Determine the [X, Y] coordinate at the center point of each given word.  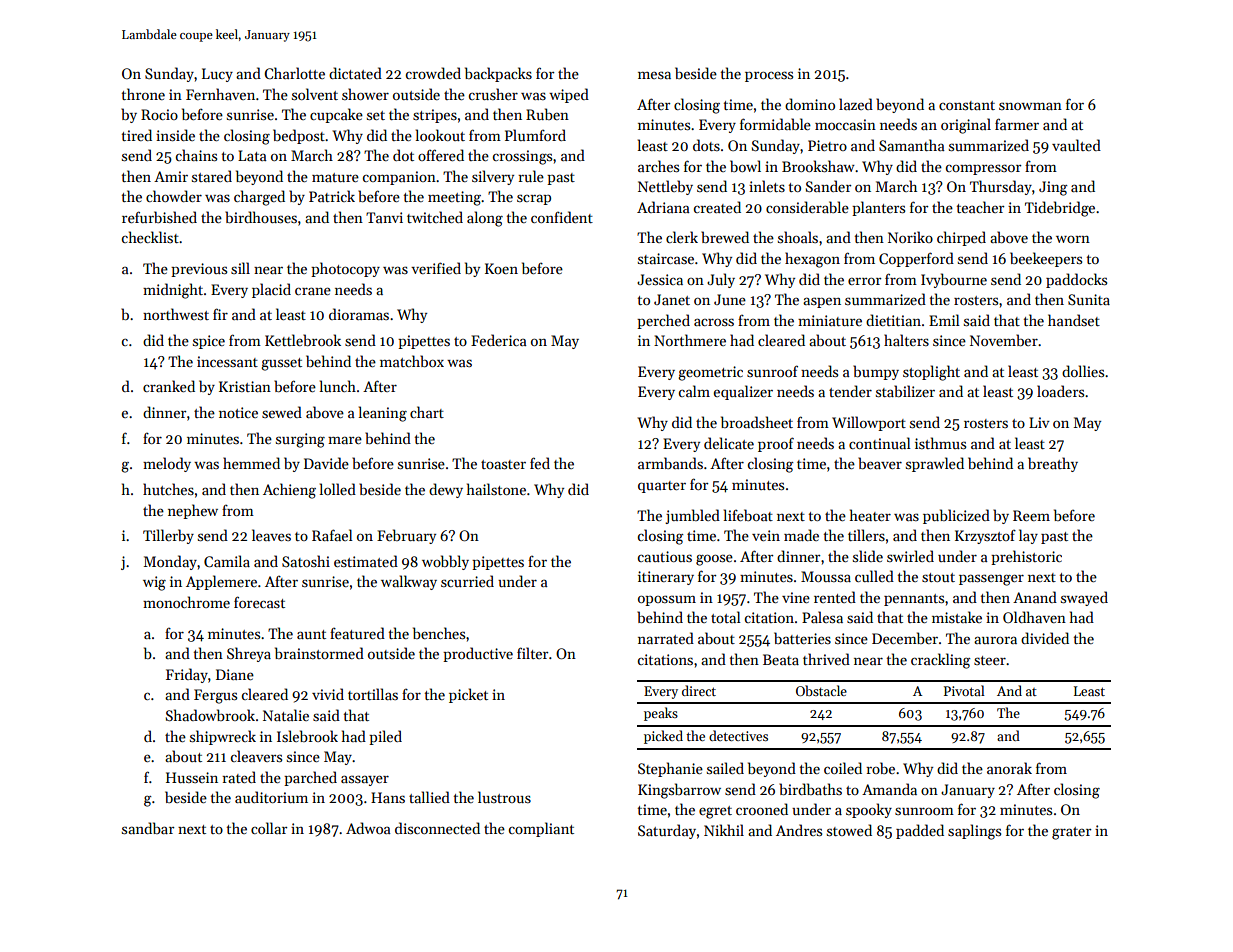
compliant [541, 829]
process [769, 76]
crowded [433, 73]
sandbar [148, 828]
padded [920, 831]
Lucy [217, 75]
